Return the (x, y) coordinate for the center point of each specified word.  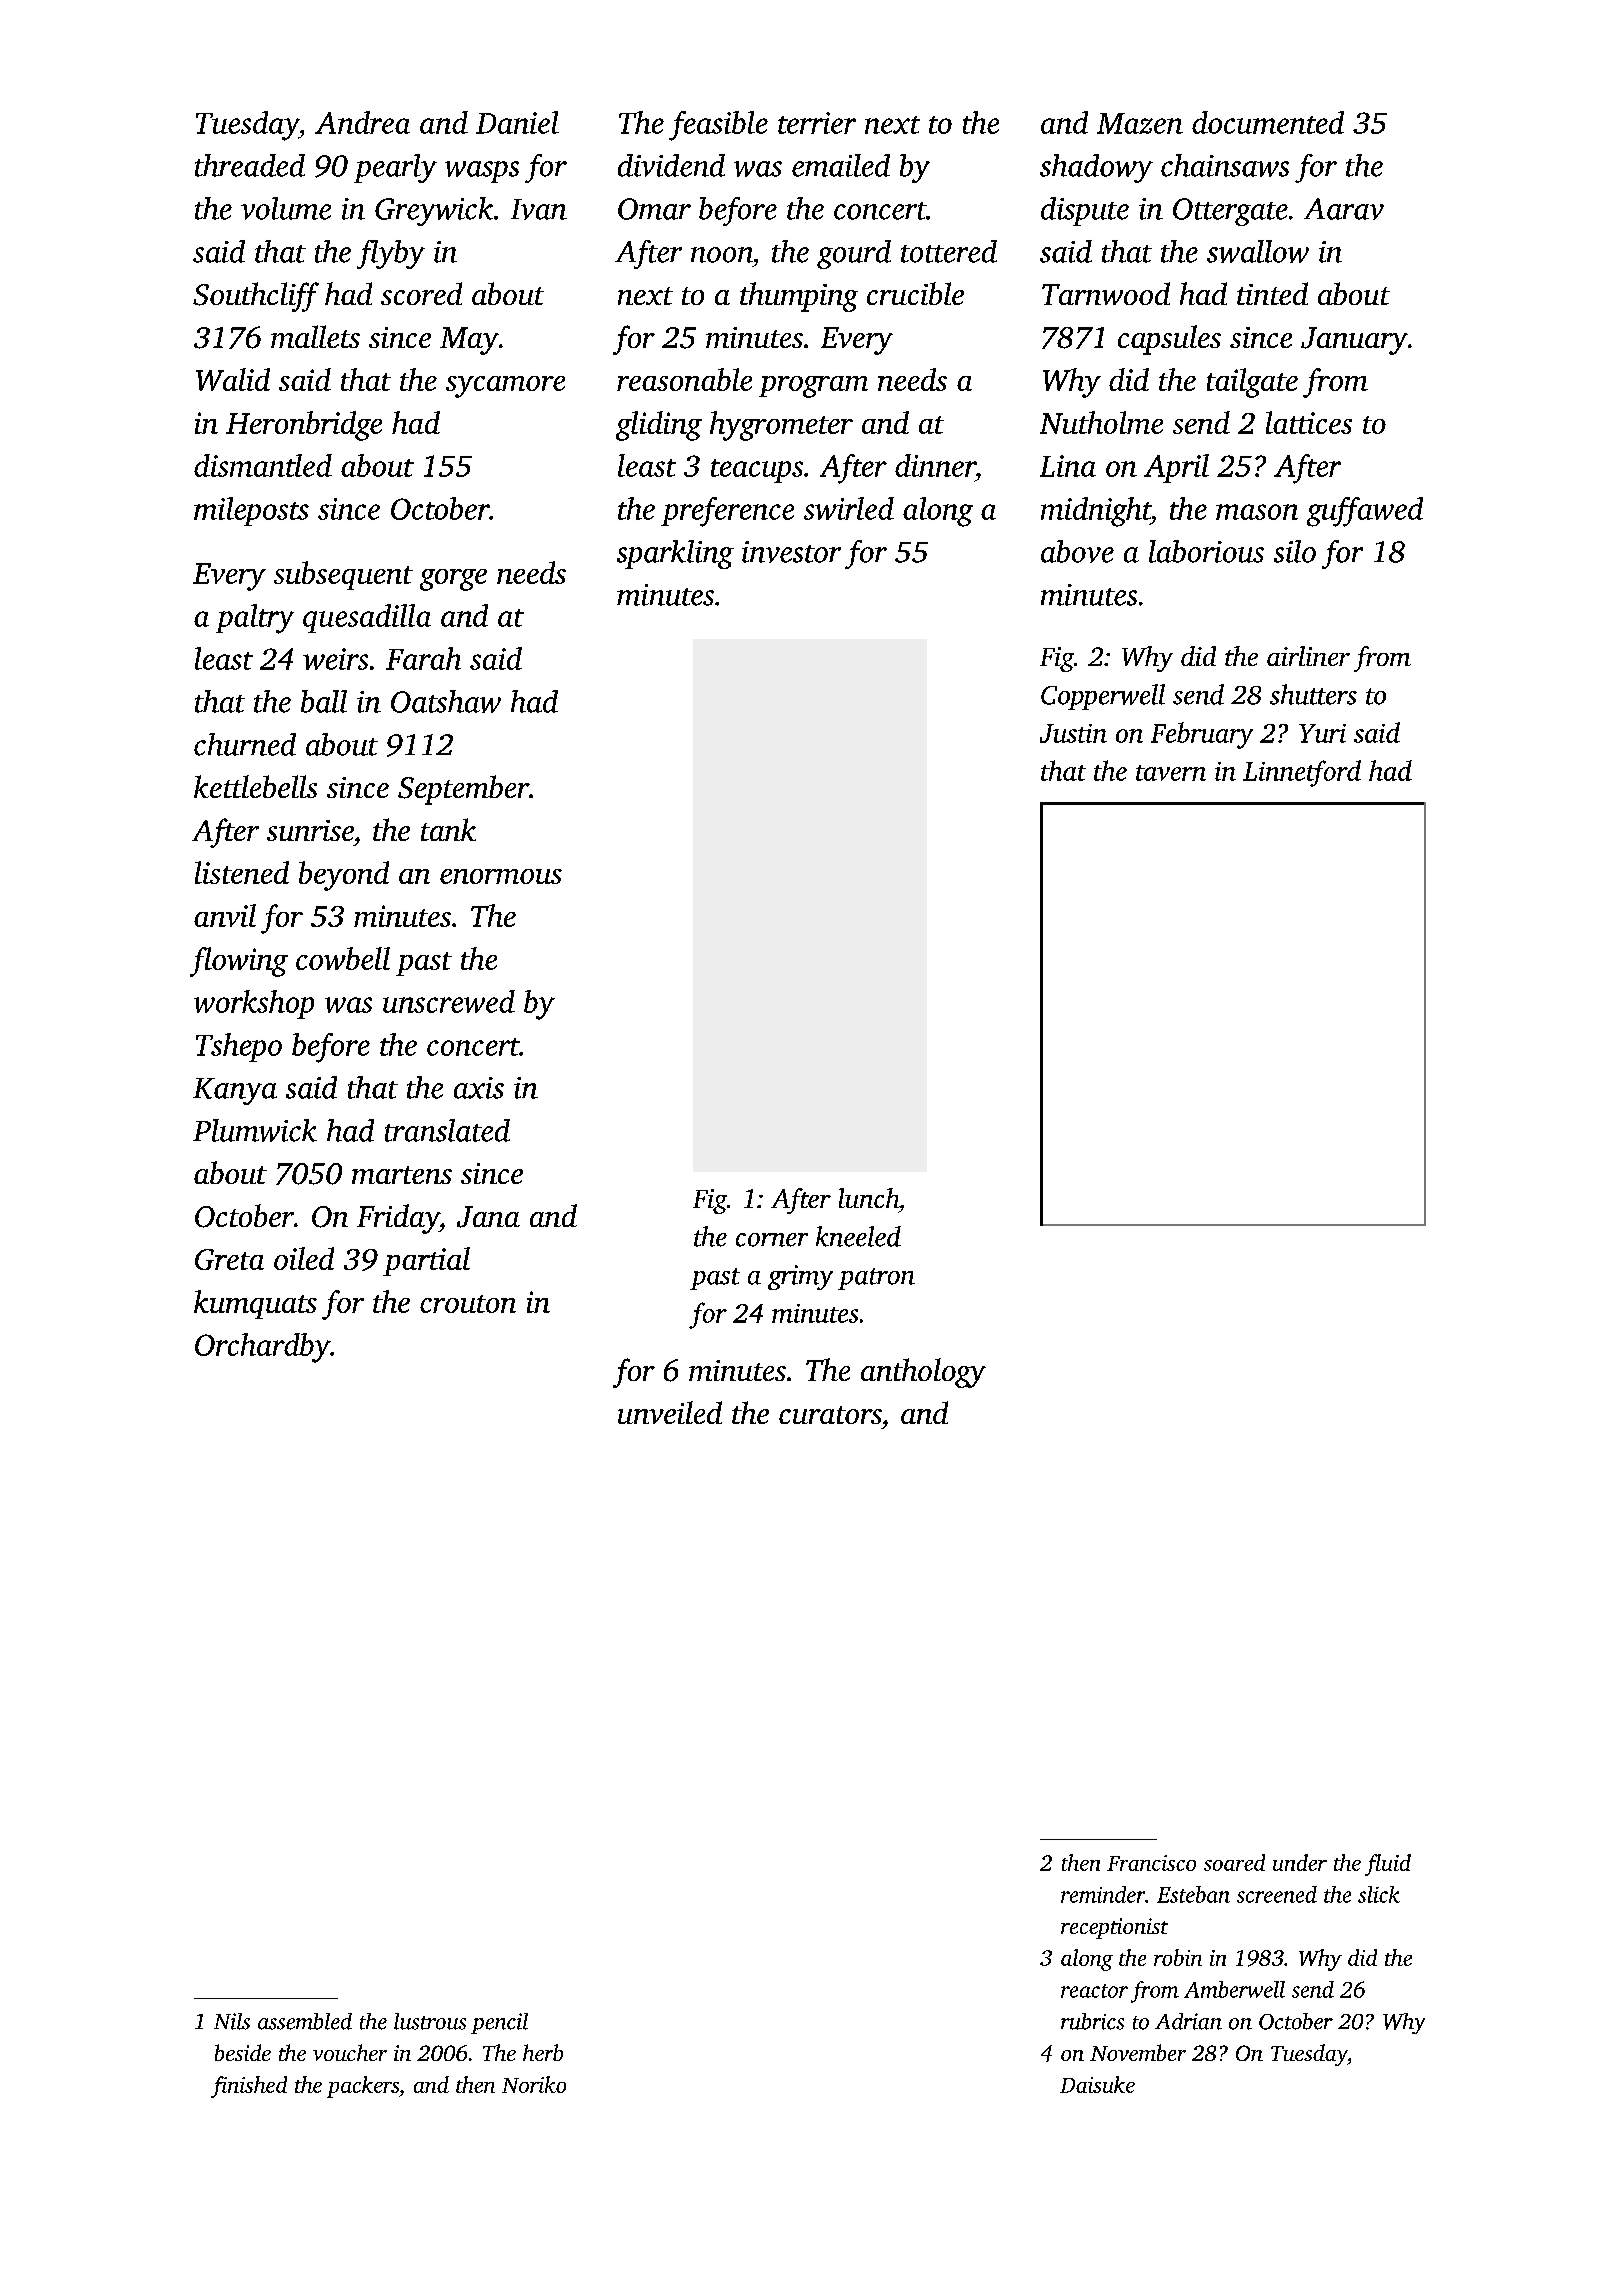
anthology (923, 1373)
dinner (935, 465)
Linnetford (1302, 773)
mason (1257, 512)
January (1354, 341)
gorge (453, 580)
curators (830, 1415)
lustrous (430, 2021)
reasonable (684, 379)
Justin (1073, 733)
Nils (232, 2021)
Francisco (1151, 1863)
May (469, 341)
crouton (468, 1304)
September (463, 790)
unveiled (670, 1412)
